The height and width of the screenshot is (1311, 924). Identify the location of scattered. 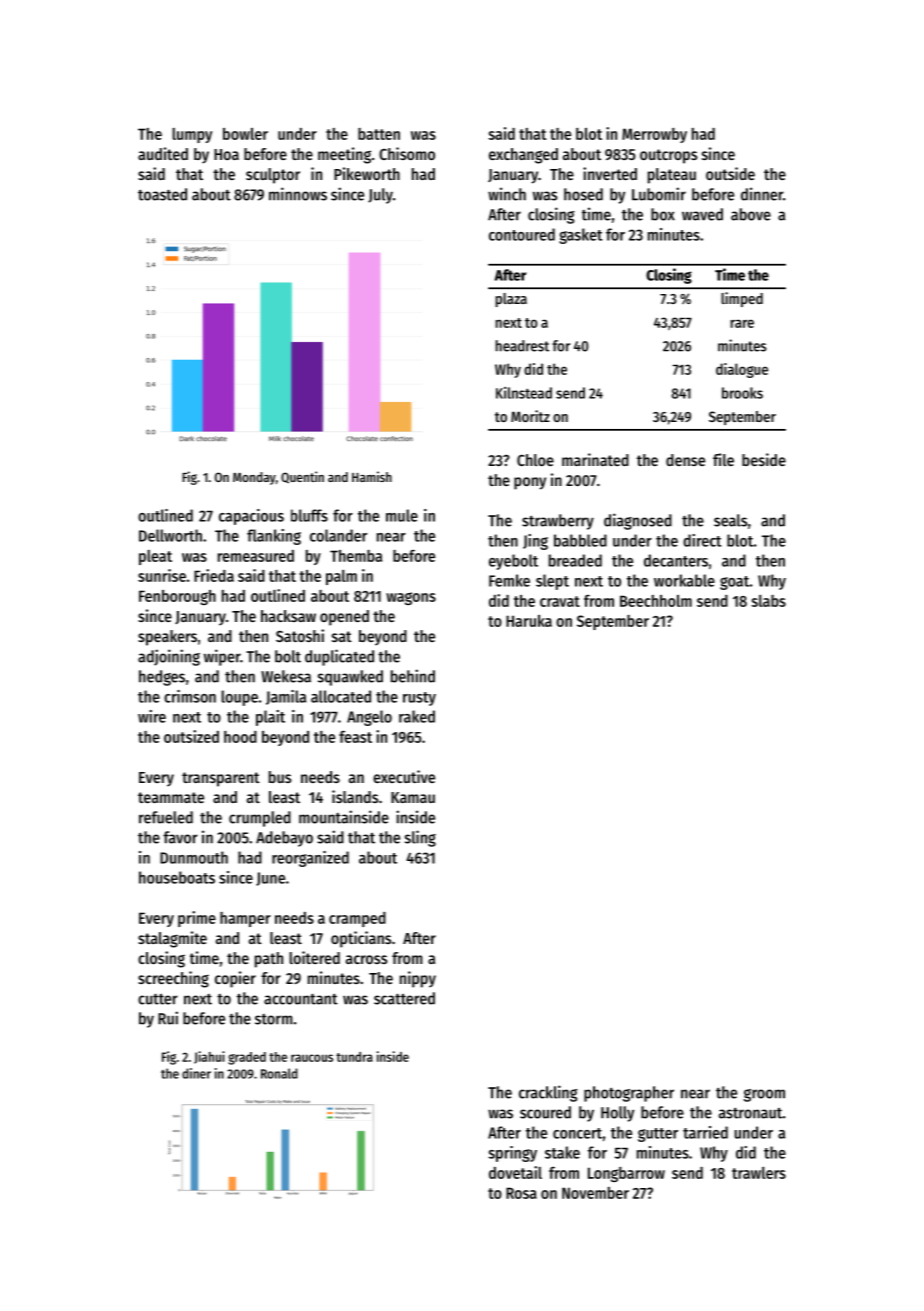
(404, 998).
